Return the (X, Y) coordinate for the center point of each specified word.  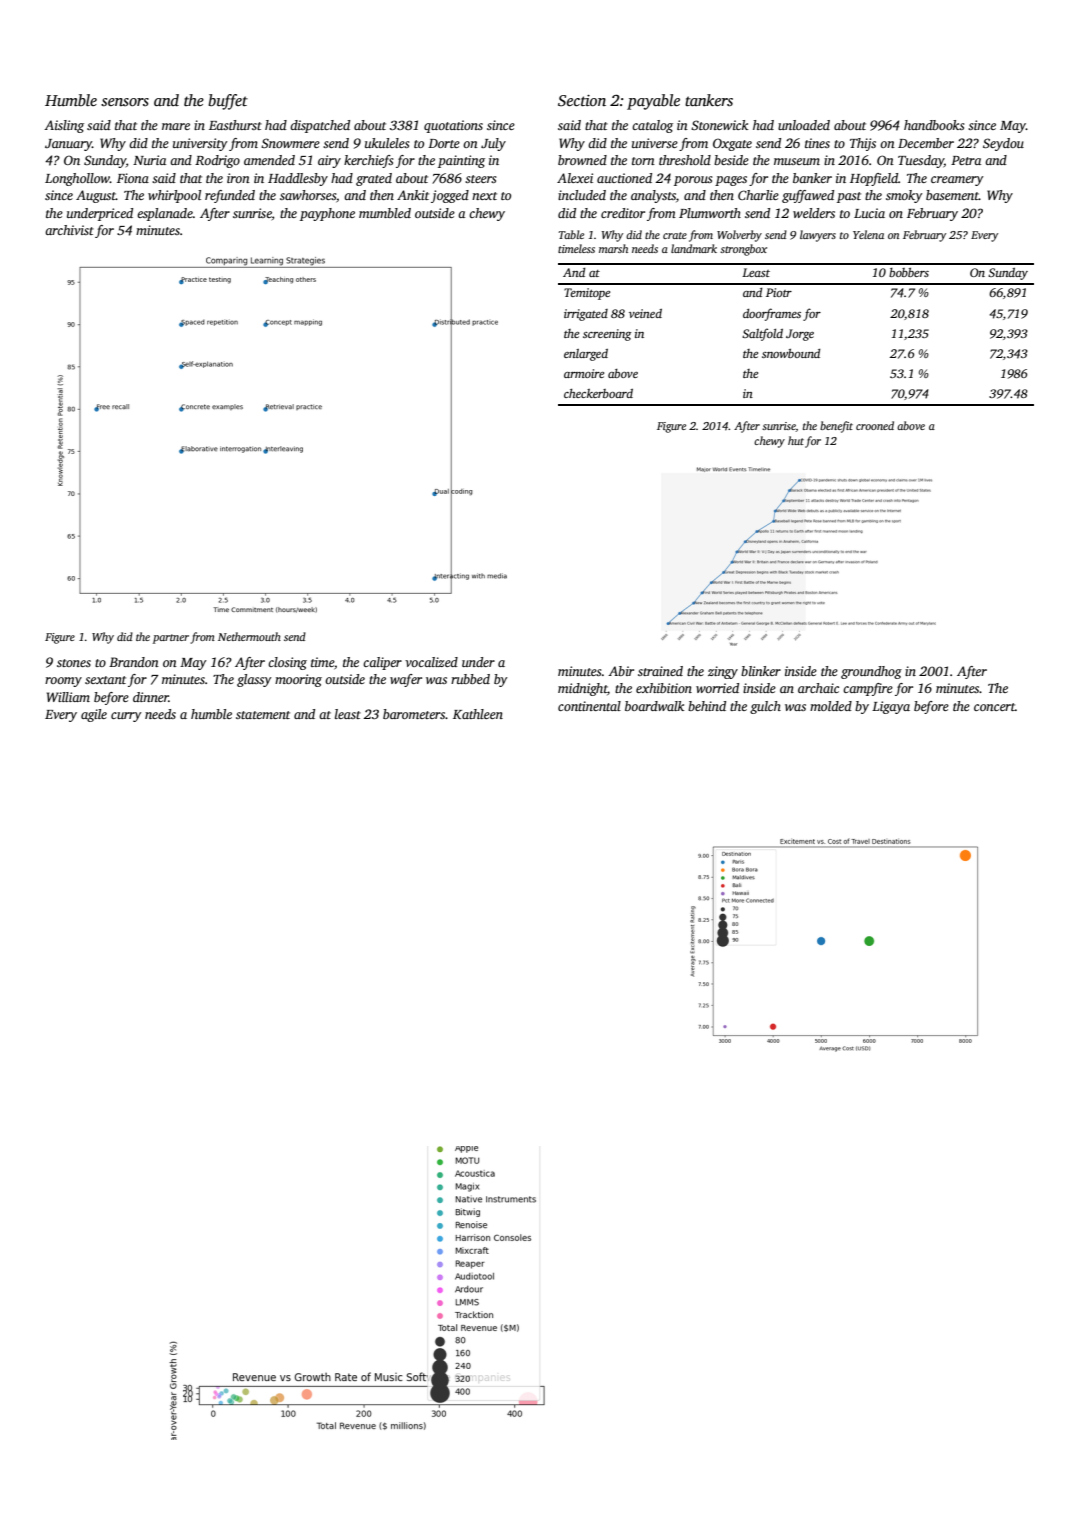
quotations (453, 126)
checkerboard (598, 393)
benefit (836, 427)
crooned (875, 425)
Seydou (1003, 144)
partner (171, 639)
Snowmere (290, 143)
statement (263, 715)
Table (571, 234)
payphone (327, 214)
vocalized (431, 662)
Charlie (758, 195)
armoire (584, 373)
